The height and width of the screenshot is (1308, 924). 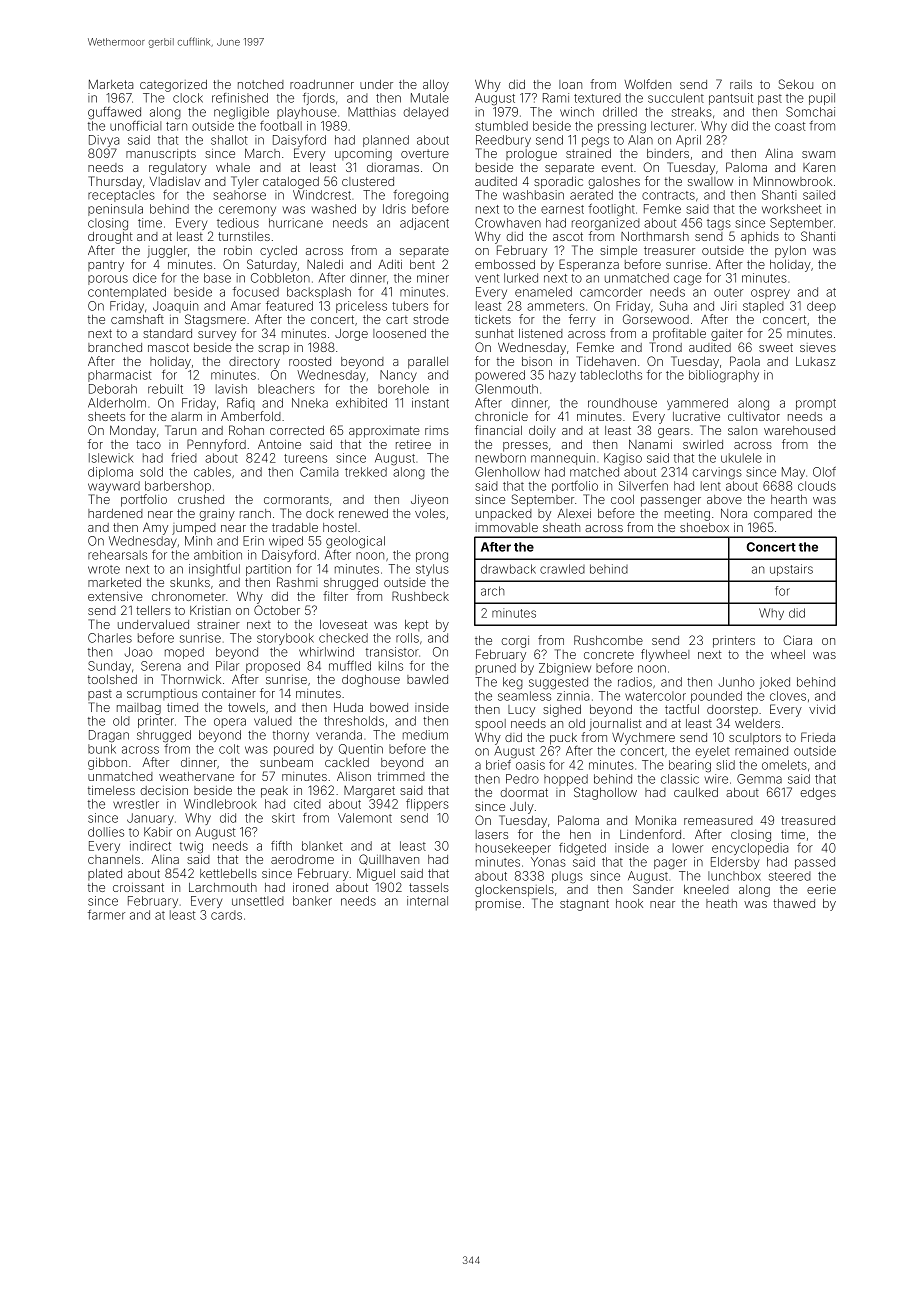 What do you see at coordinates (797, 640) in the screenshot?
I see `Ciara` at bounding box center [797, 640].
